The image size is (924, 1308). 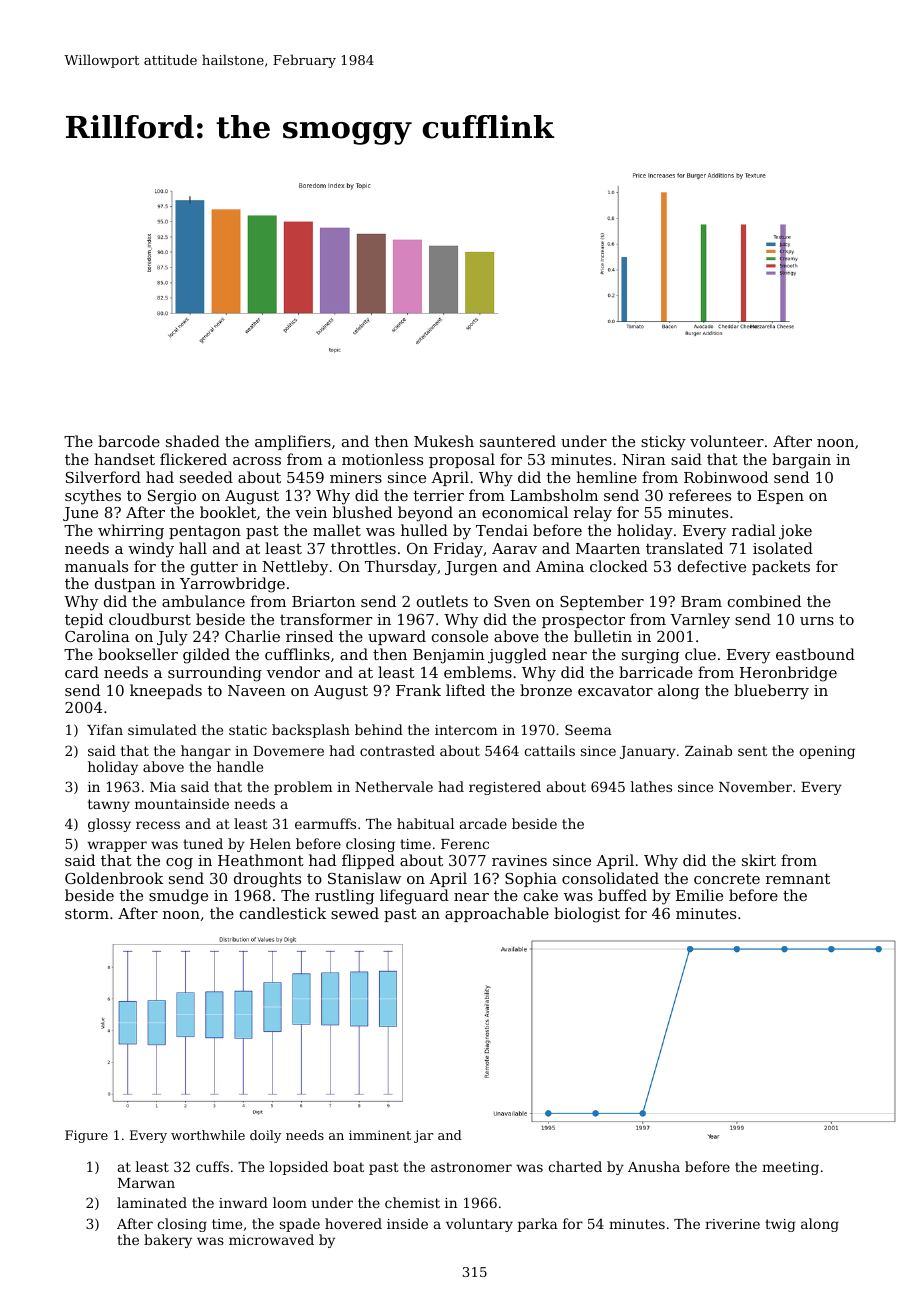 What do you see at coordinates (114, 878) in the screenshot?
I see `Goldenbrook` at bounding box center [114, 878].
